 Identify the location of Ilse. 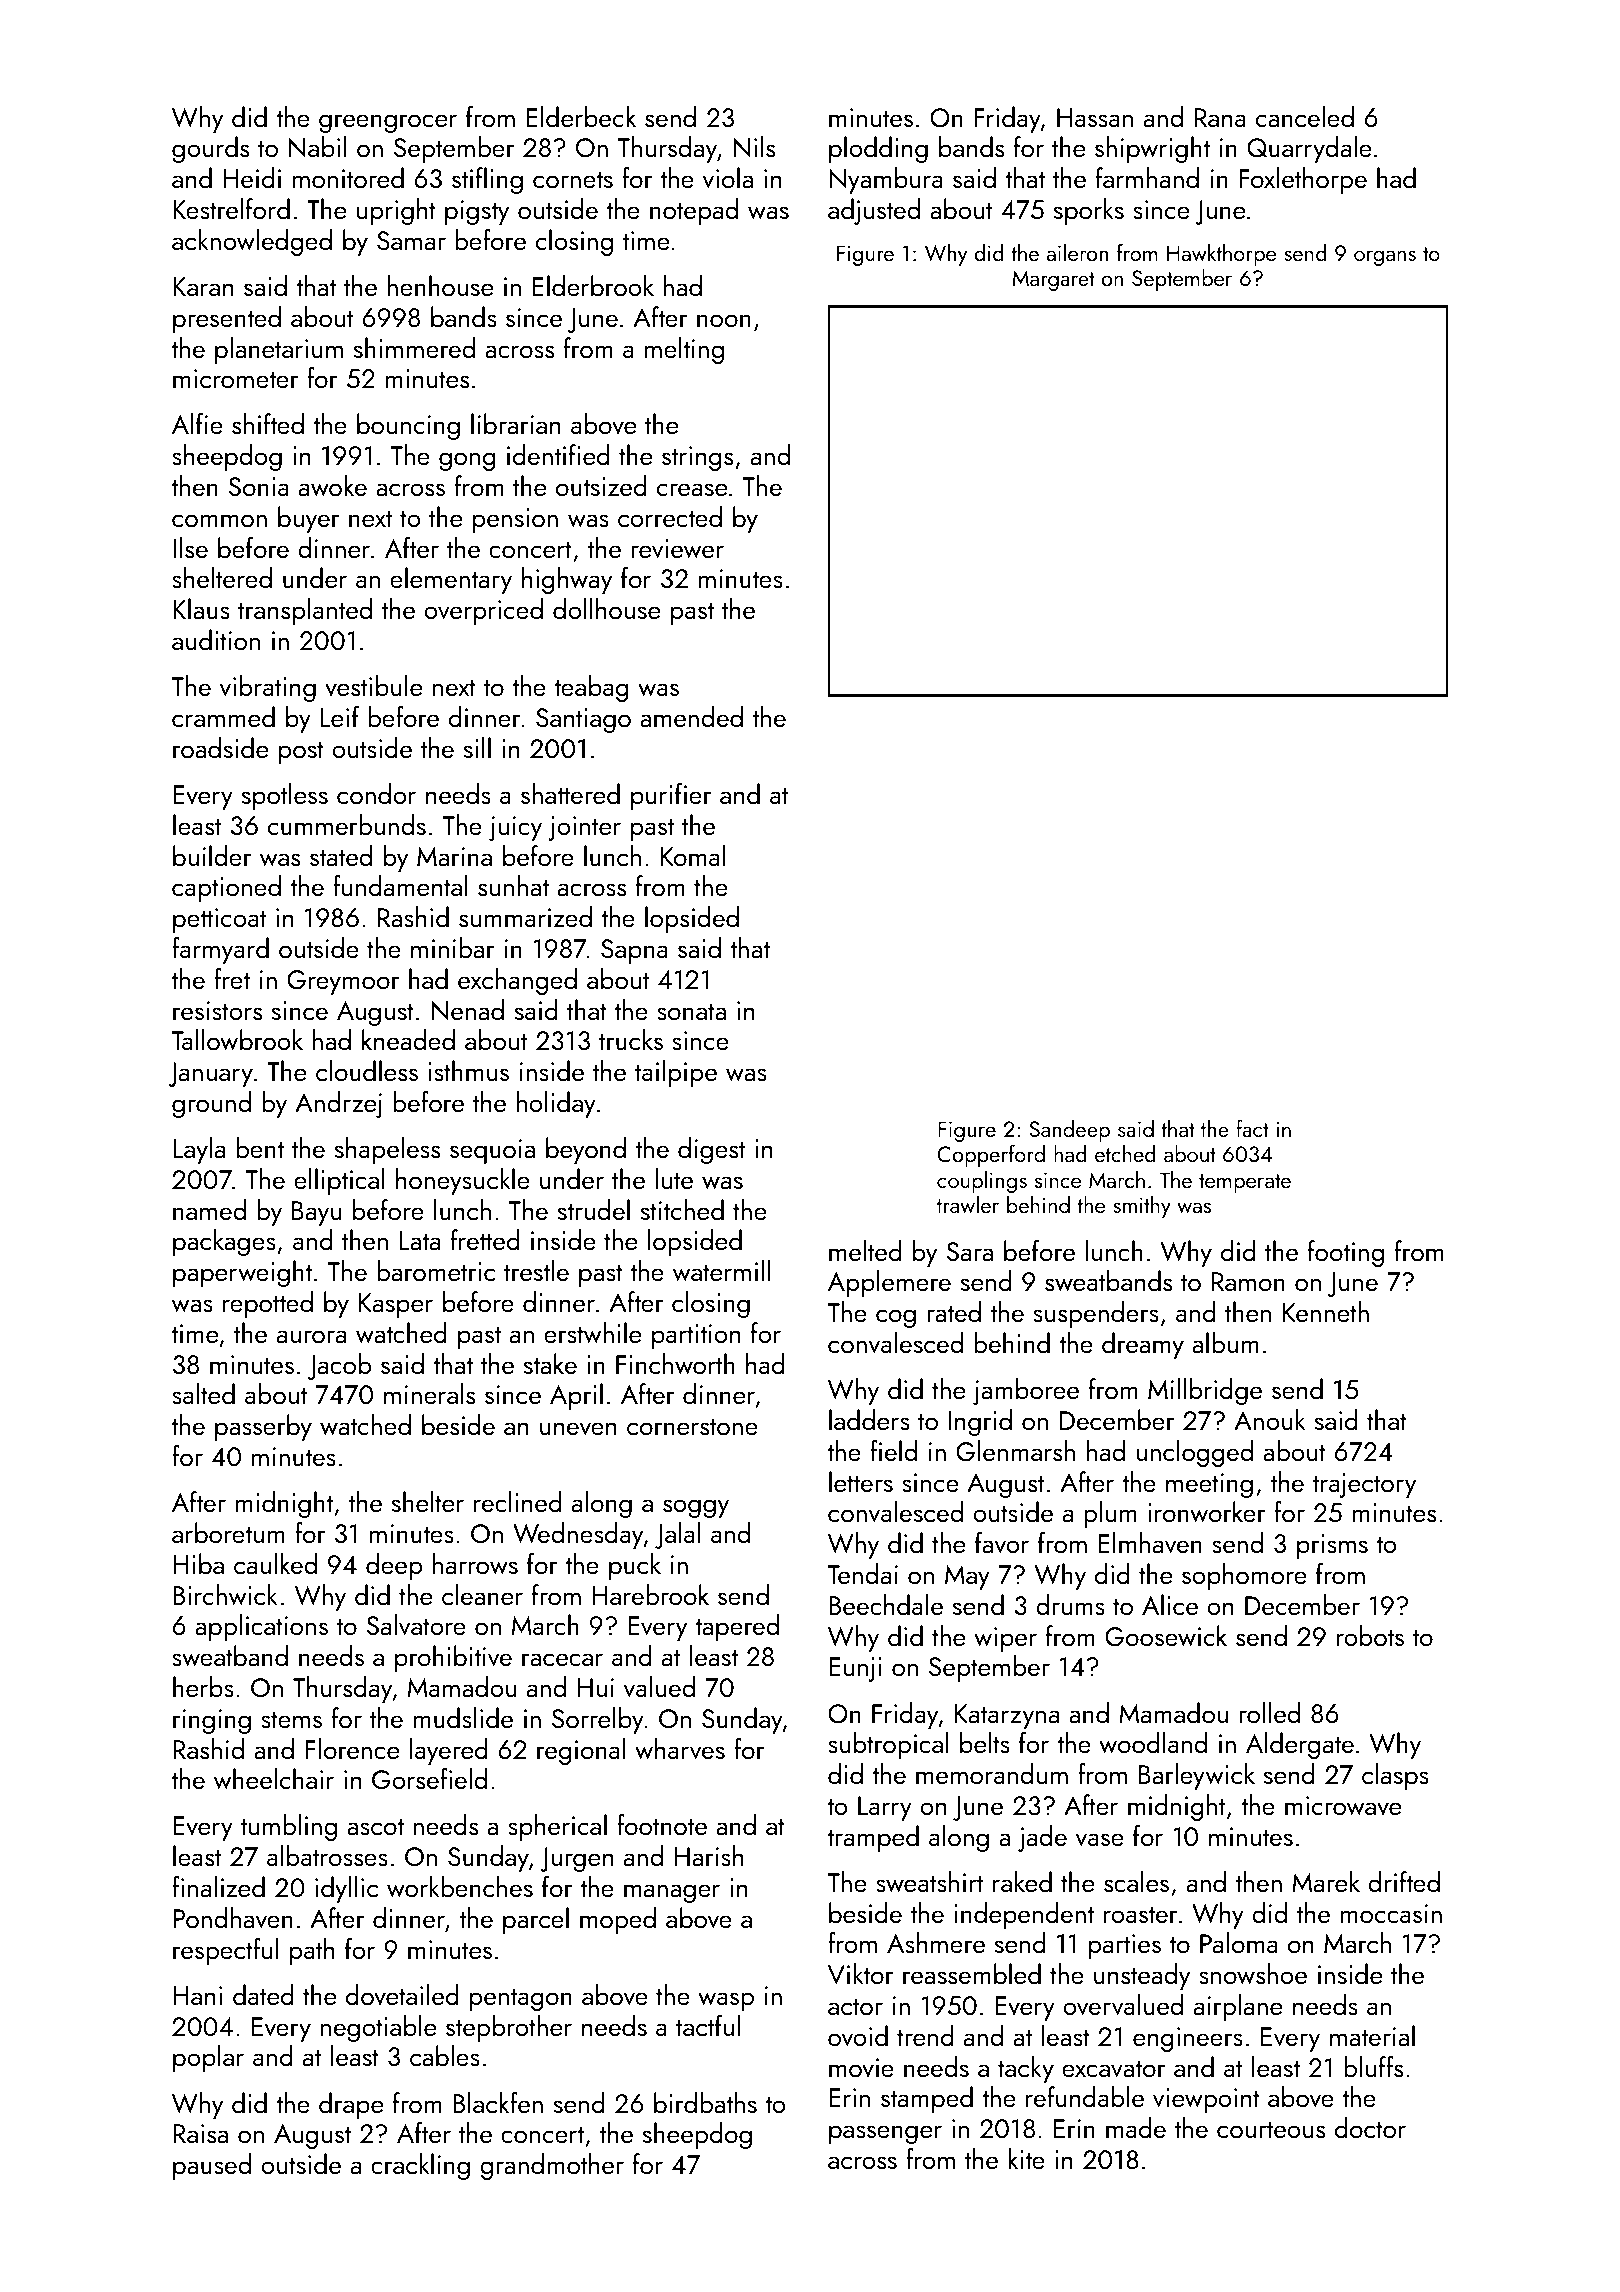
(190, 547).
